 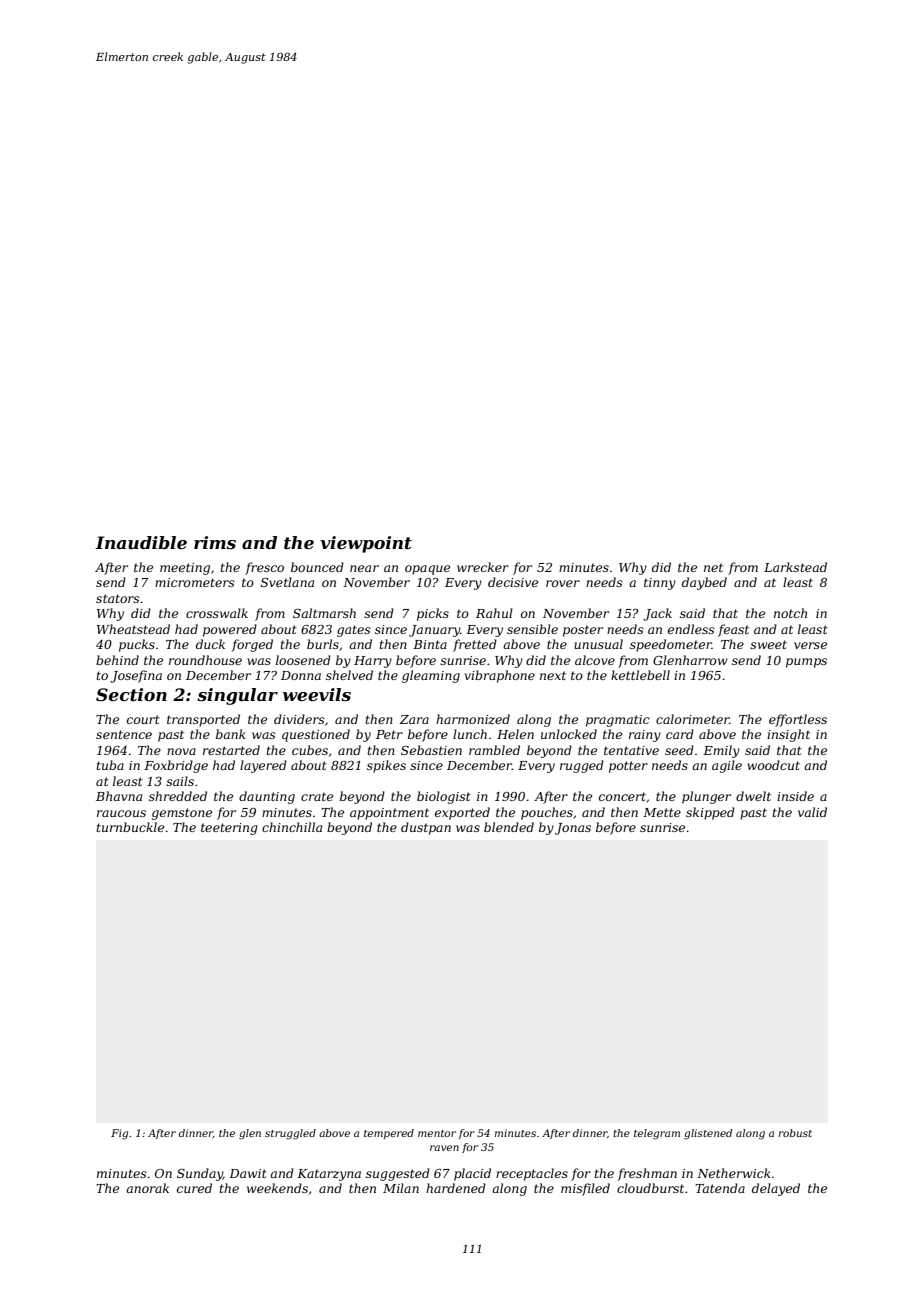 What do you see at coordinates (366, 544) in the screenshot?
I see `viewpoint` at bounding box center [366, 544].
